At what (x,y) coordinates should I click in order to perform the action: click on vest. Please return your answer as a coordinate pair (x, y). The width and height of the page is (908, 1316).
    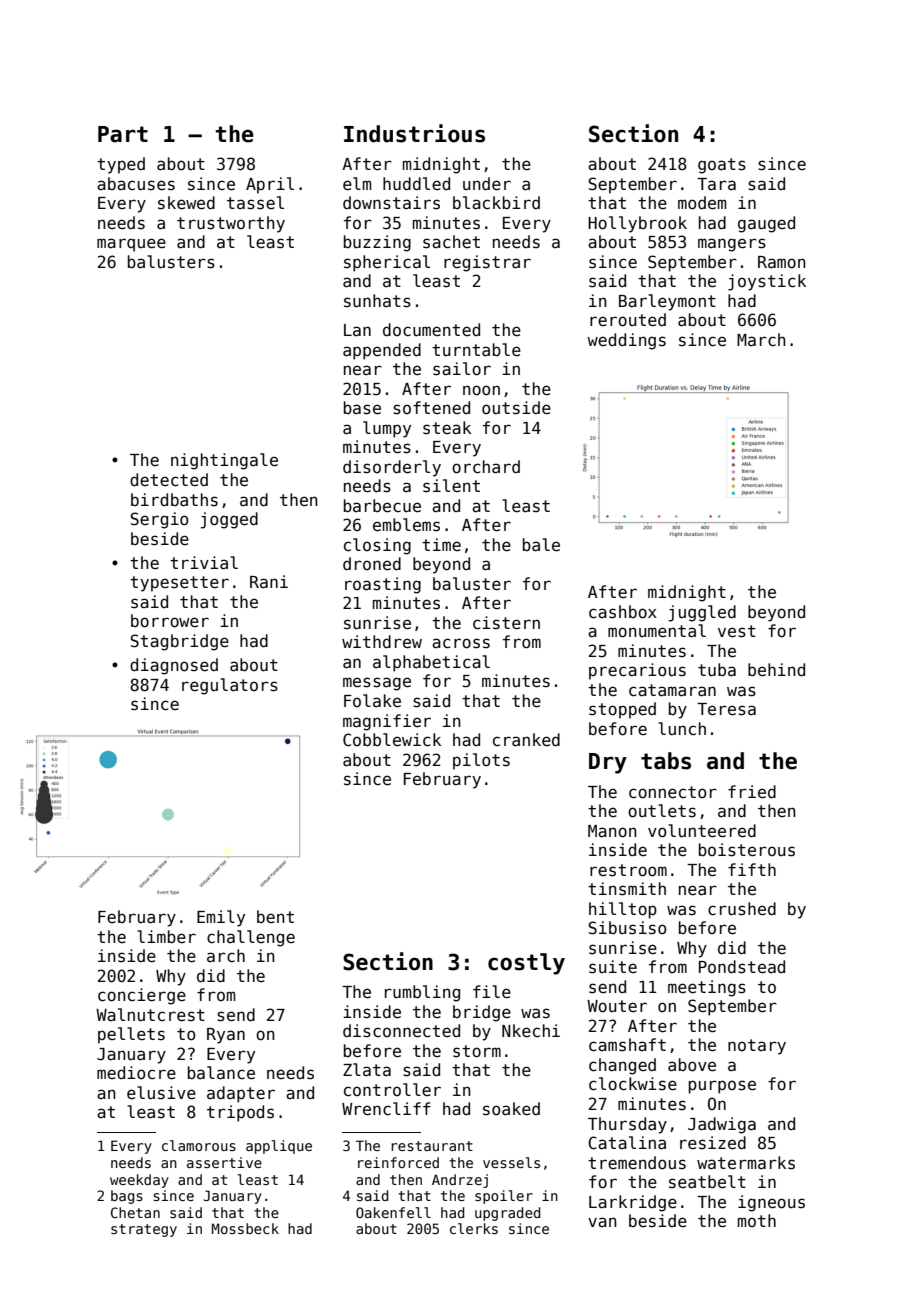
    Looking at the image, I should click on (737, 631).
